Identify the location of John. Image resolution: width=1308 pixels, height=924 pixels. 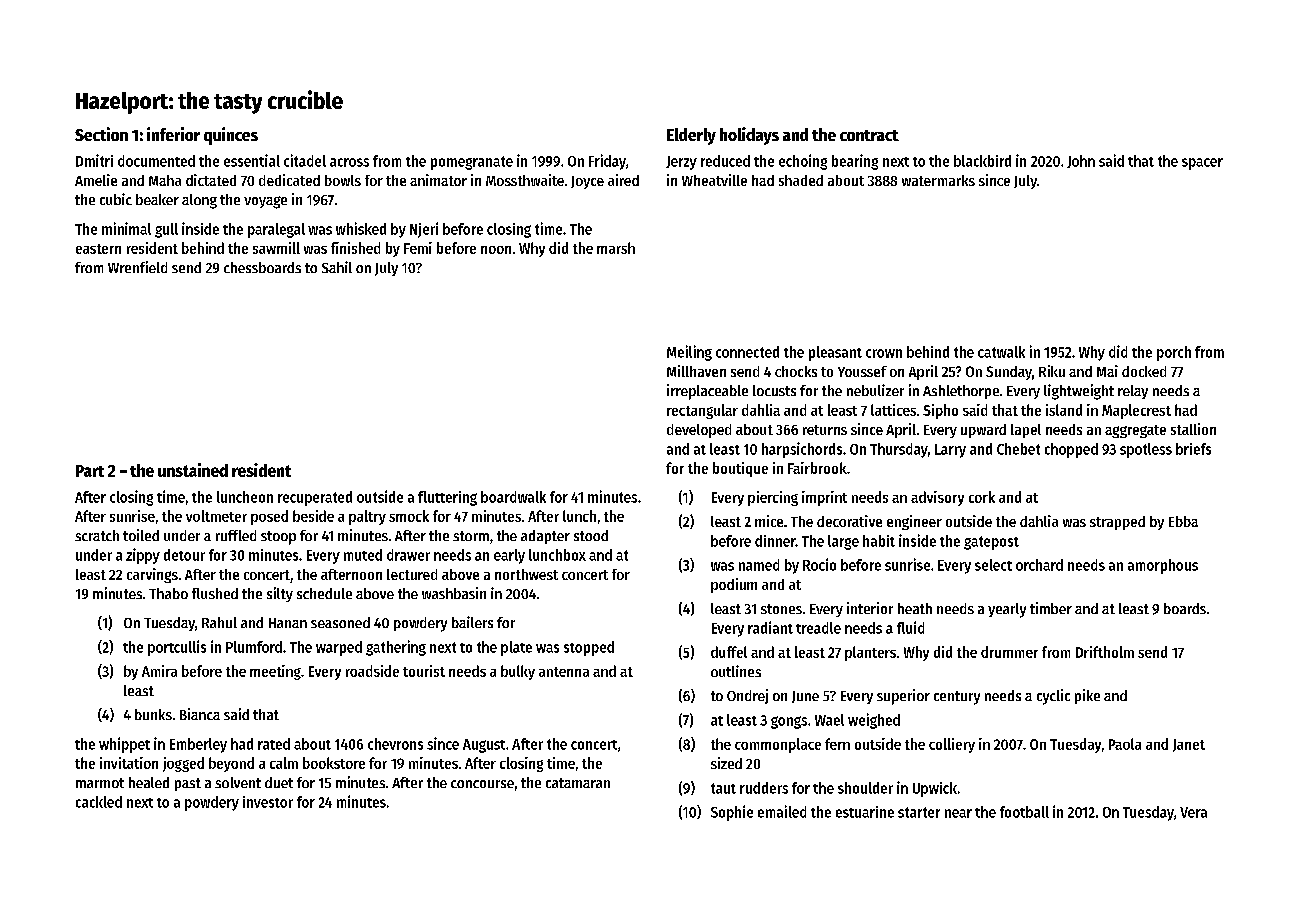
(1081, 161).
